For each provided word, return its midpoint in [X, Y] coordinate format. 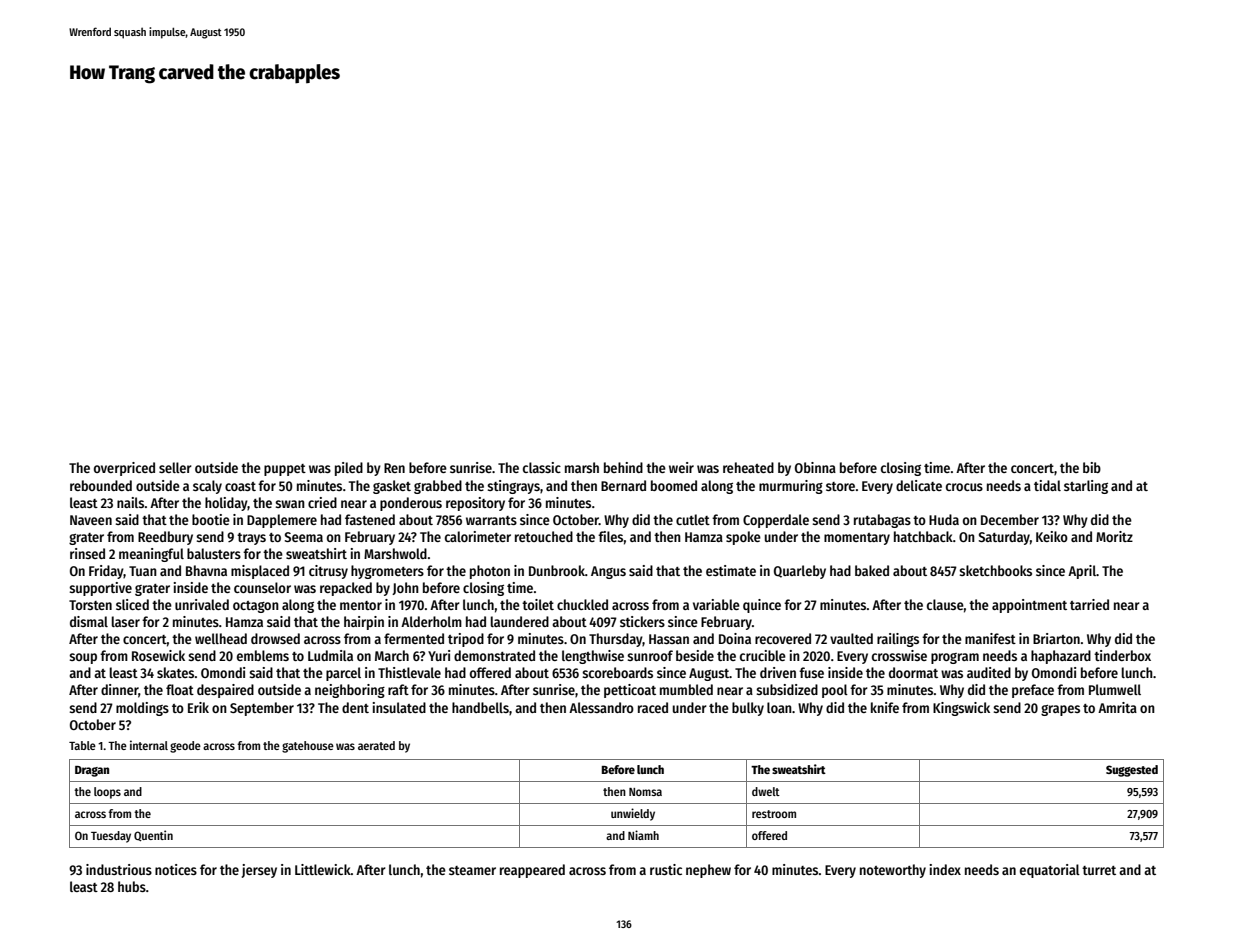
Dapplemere [282, 521]
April [1082, 572]
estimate [731, 570]
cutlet [693, 519]
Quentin [153, 835]
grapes [1060, 710]
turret [1099, 870]
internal [149, 745]
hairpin [364, 623]
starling [1086, 487]
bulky [748, 709]
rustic [666, 869]
